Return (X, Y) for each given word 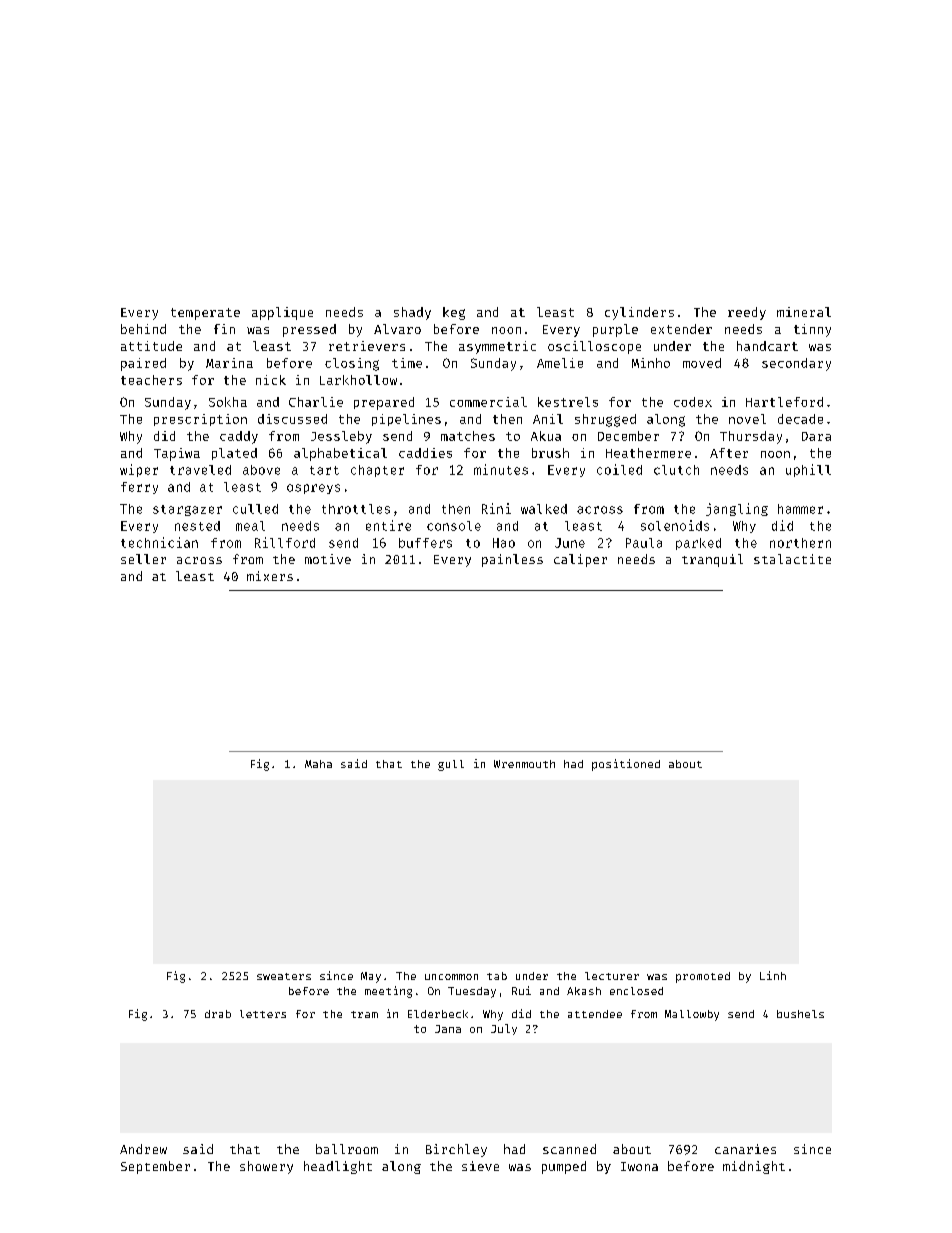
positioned (626, 765)
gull (451, 765)
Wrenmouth (524, 764)
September (155, 1167)
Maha (318, 764)
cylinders (639, 313)
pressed (309, 330)
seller (143, 559)
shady (412, 313)
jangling (737, 509)
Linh (773, 975)
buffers (425, 543)
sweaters (284, 976)
